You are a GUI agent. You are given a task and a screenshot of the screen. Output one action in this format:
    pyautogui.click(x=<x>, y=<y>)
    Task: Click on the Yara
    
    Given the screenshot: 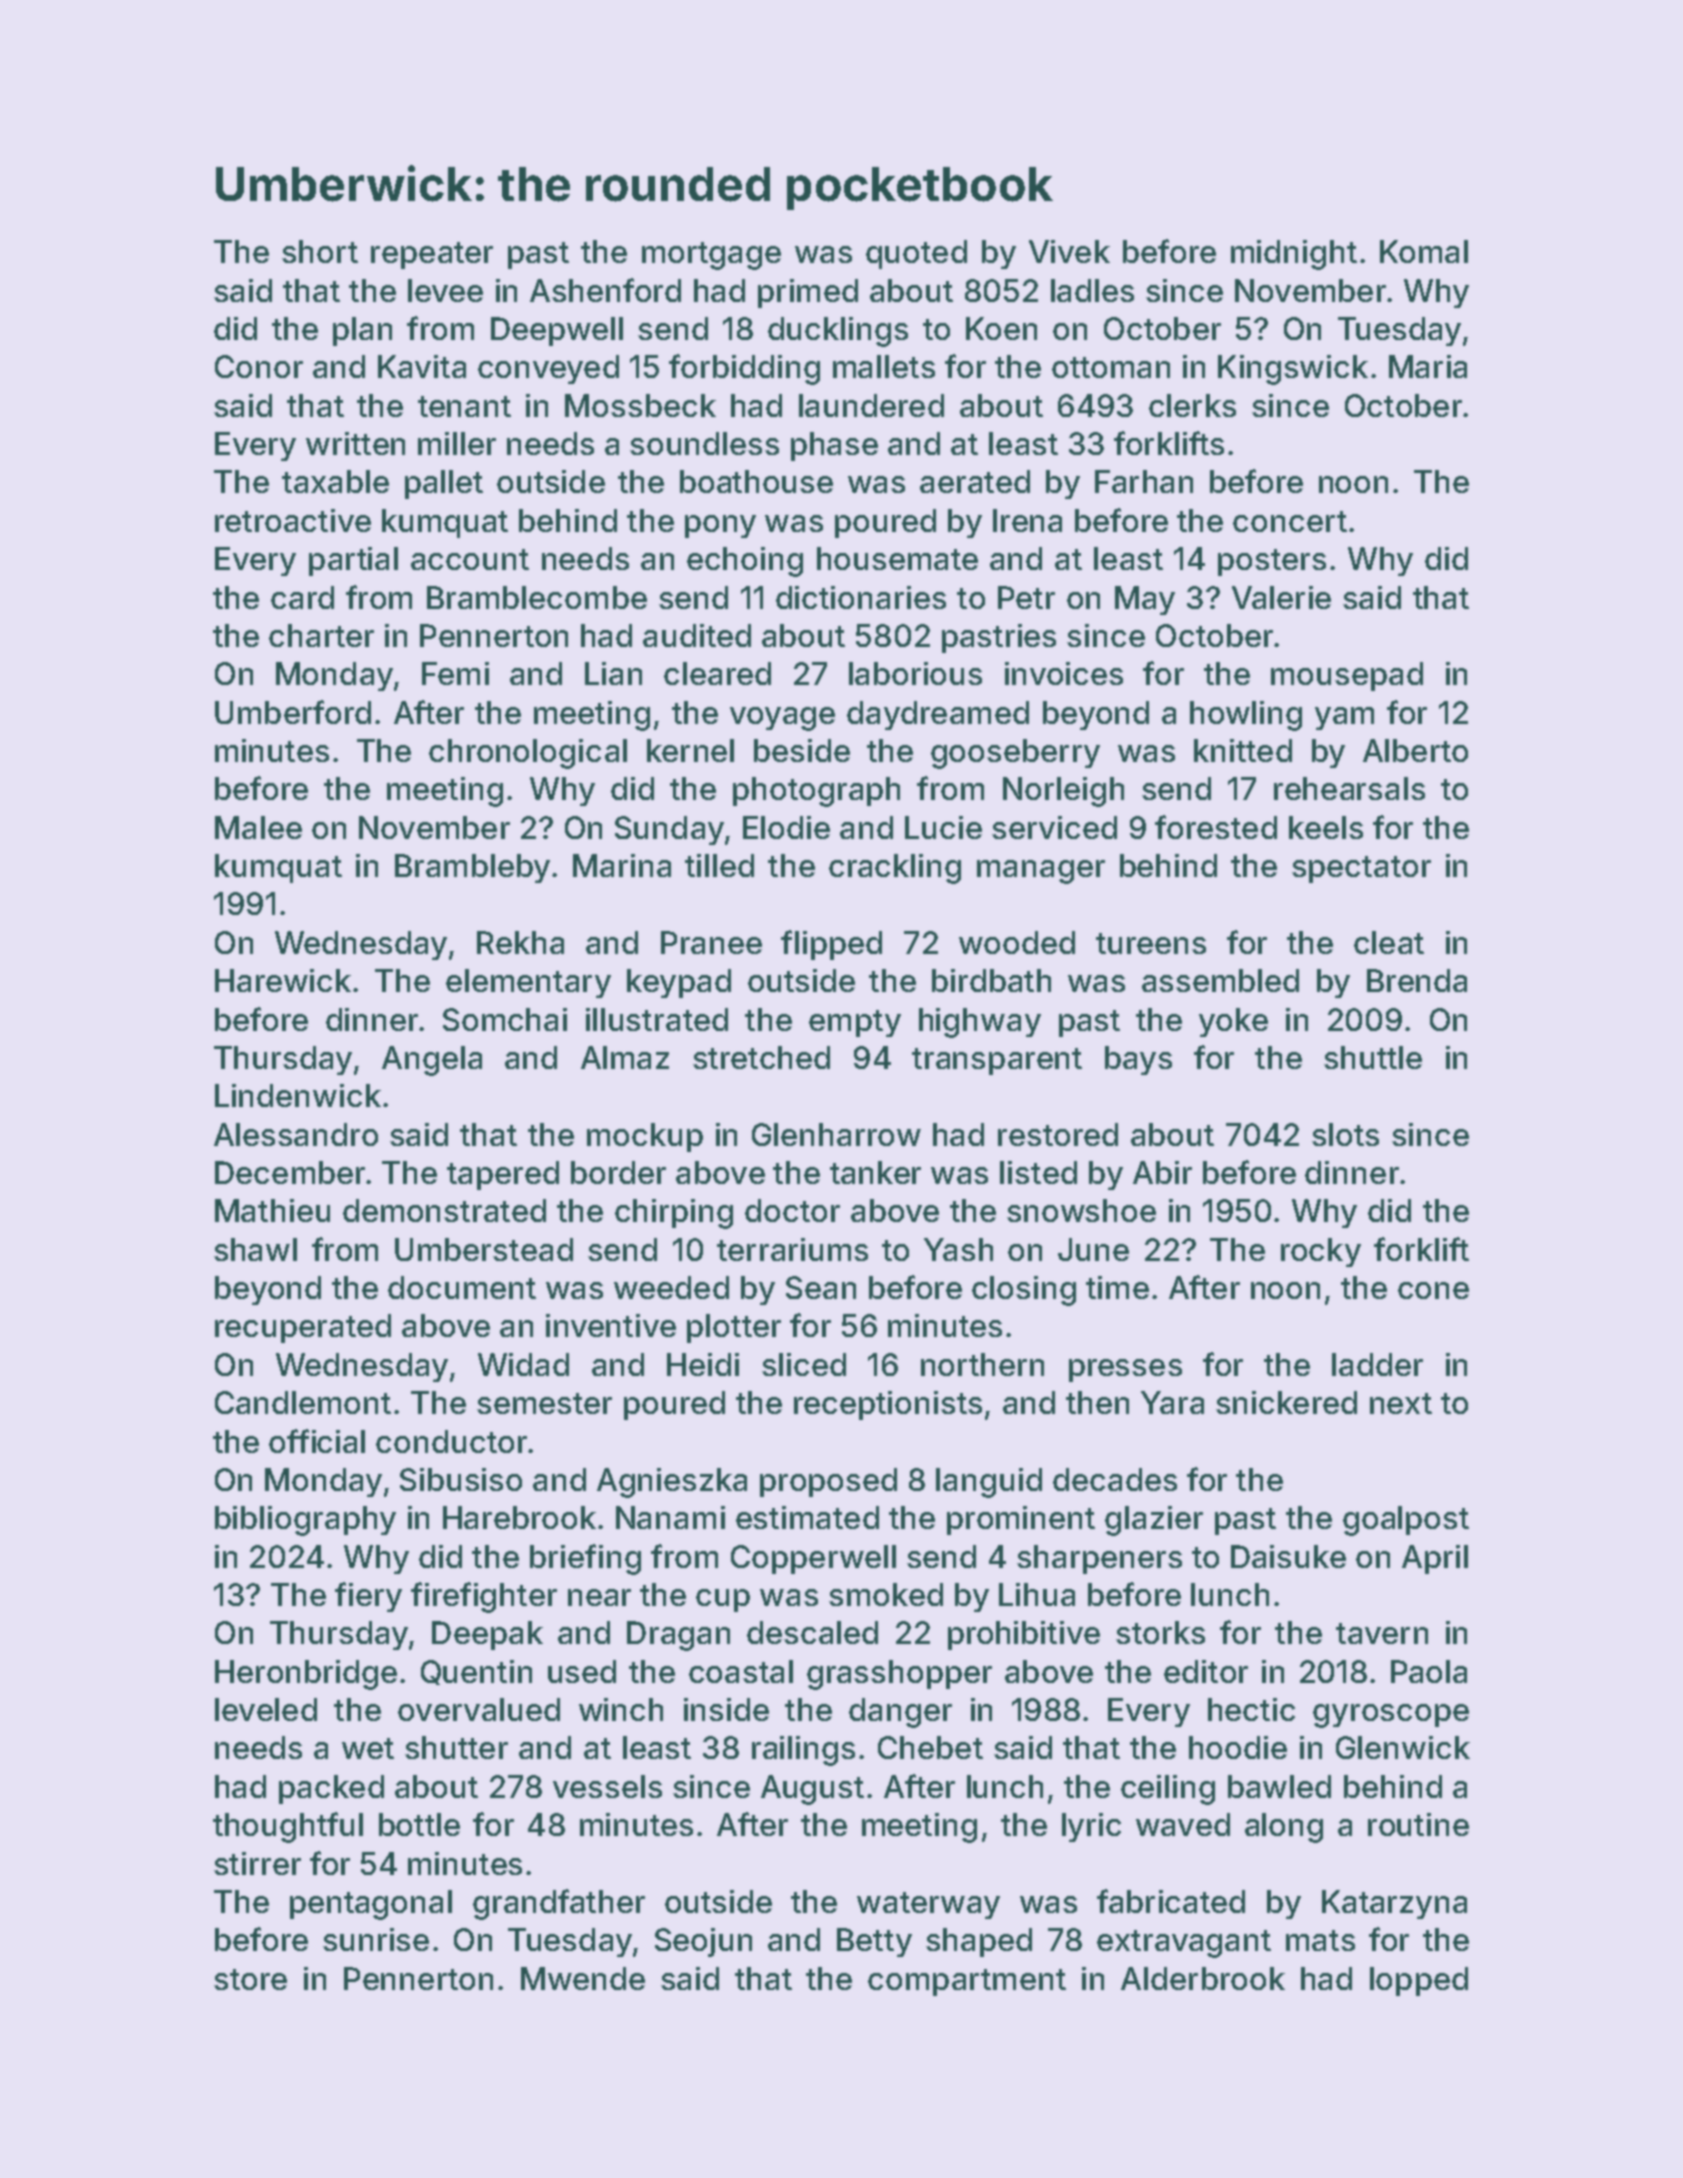 What is the action you would take?
    pyautogui.click(x=1172, y=1402)
